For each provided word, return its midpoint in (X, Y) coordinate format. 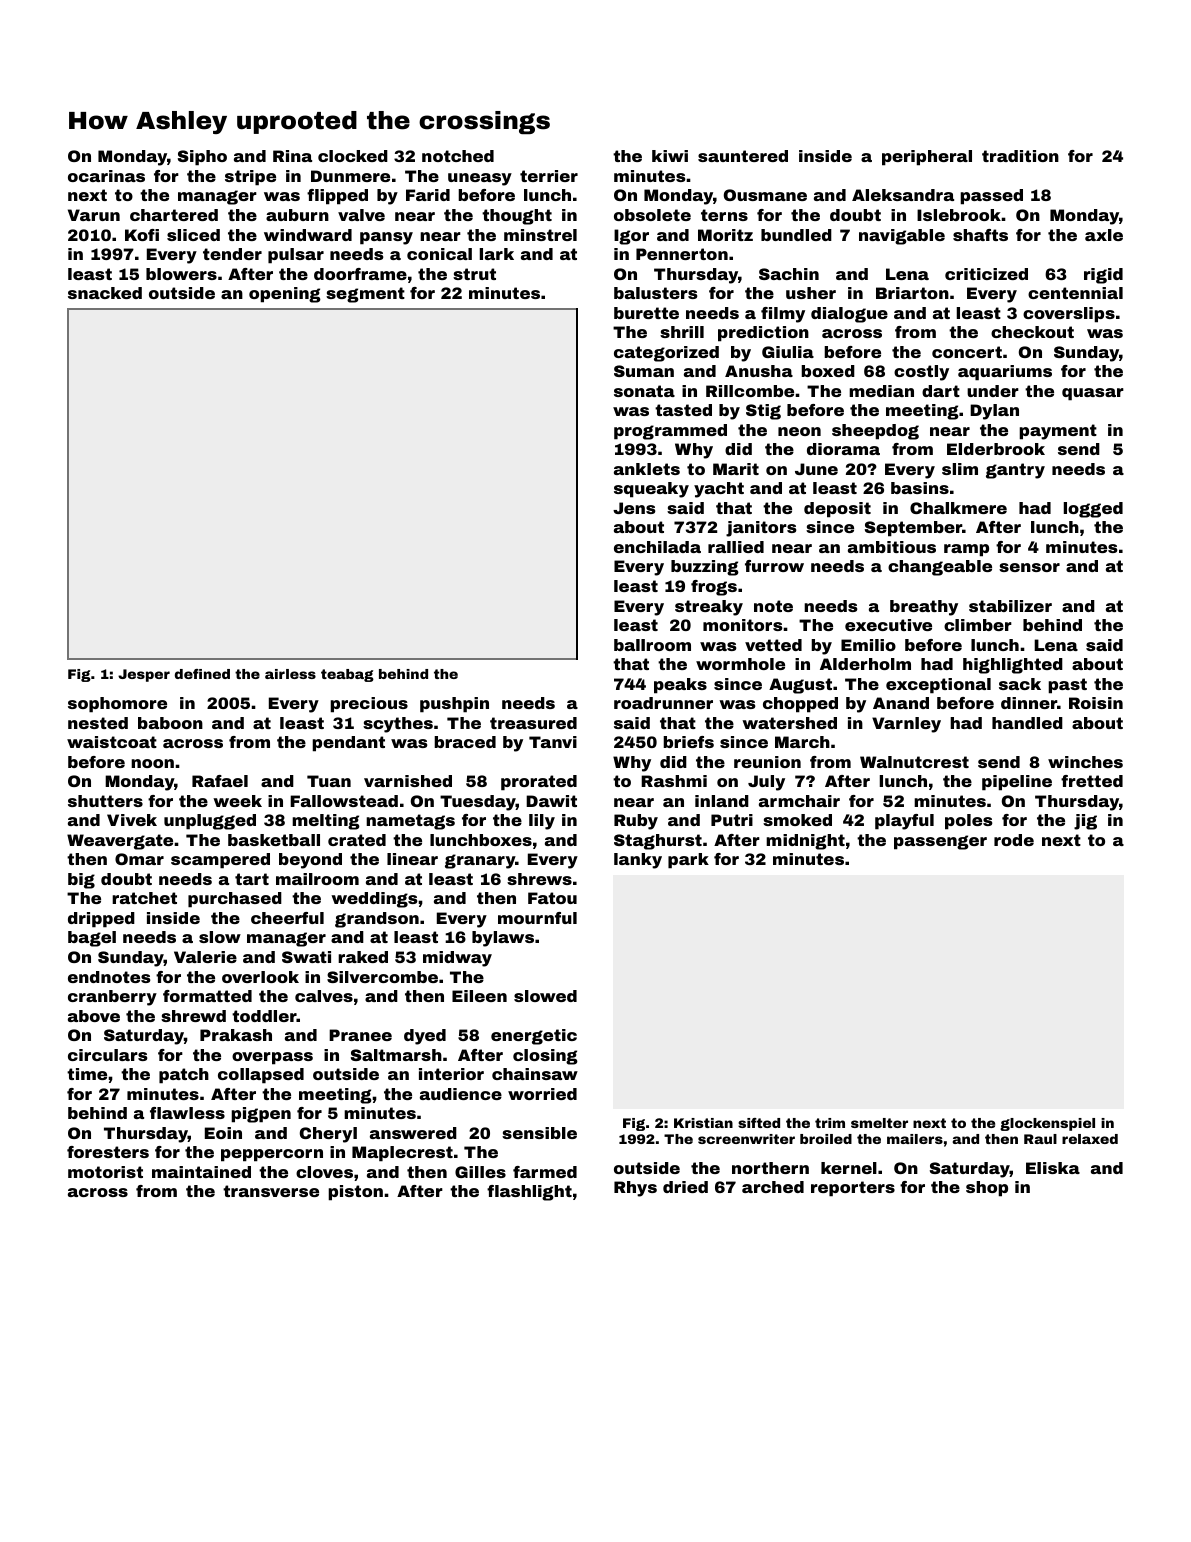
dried (685, 1187)
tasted (683, 410)
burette (646, 313)
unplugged (210, 822)
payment (1058, 432)
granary (480, 861)
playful (904, 822)
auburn (297, 215)
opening (285, 295)
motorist (105, 1172)
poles (969, 822)
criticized (986, 274)
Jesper (144, 675)
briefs (688, 742)
